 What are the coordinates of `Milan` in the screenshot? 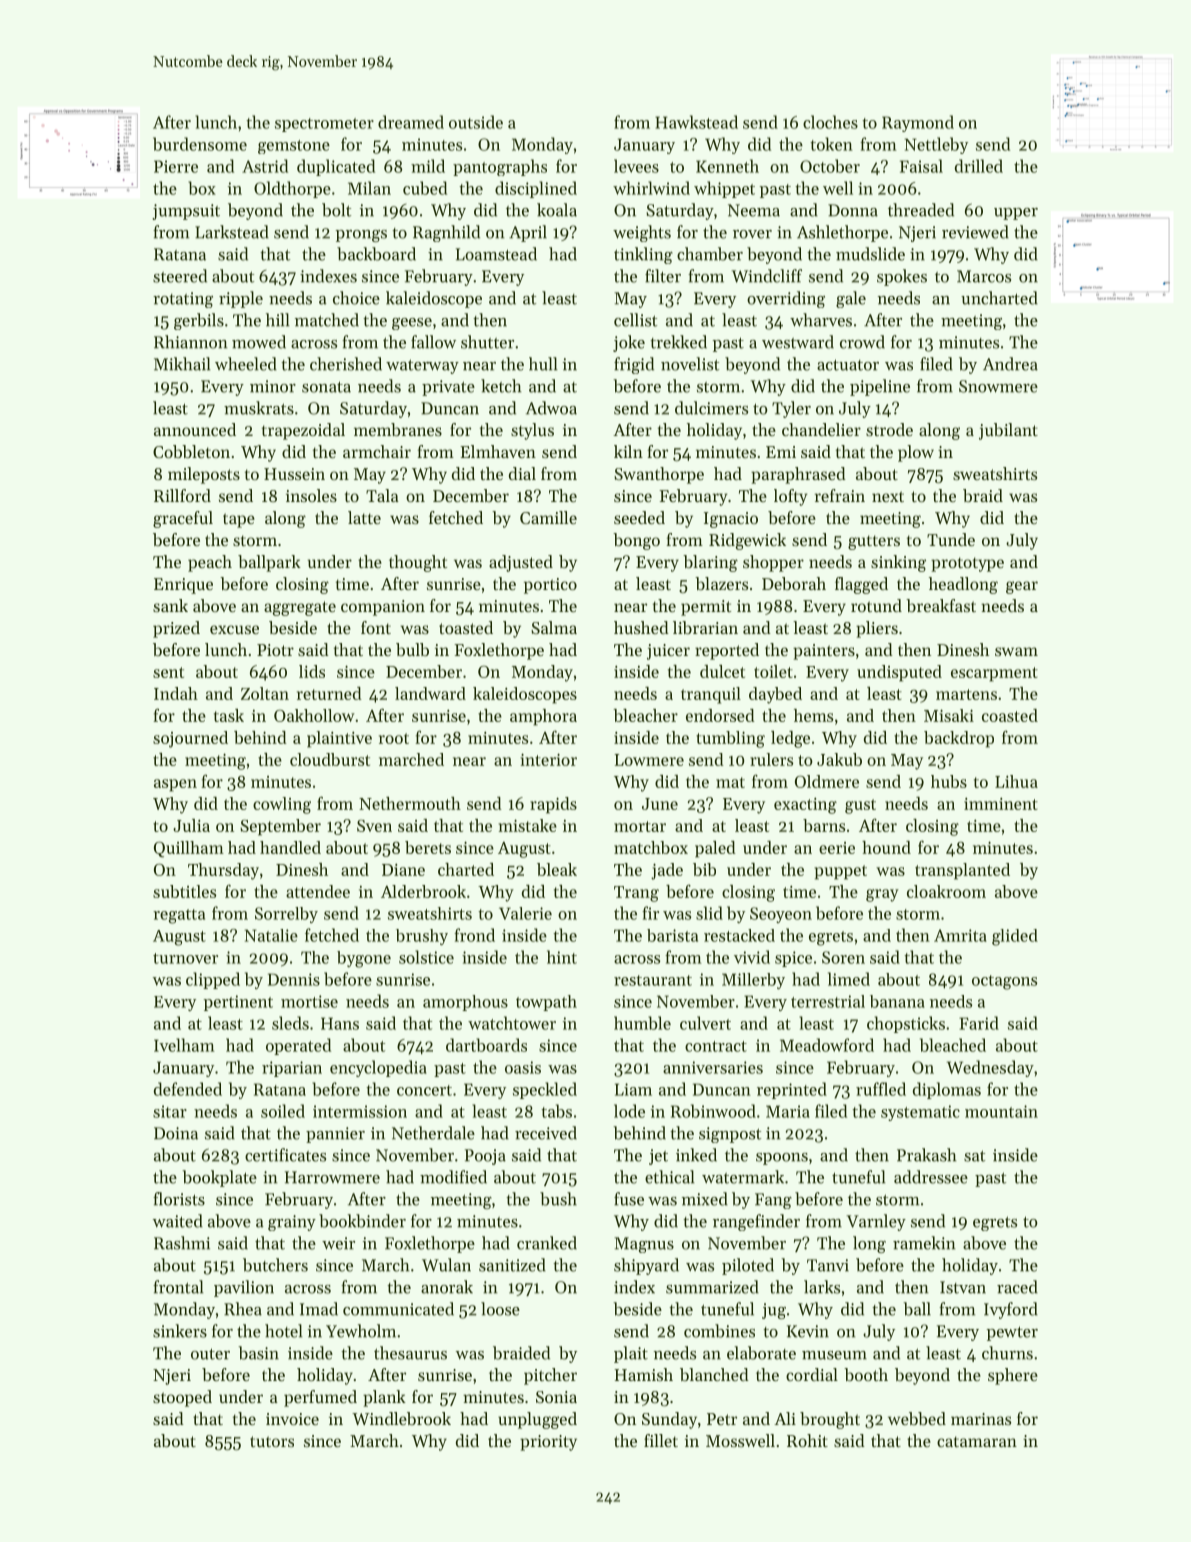 It's located at (369, 188).
